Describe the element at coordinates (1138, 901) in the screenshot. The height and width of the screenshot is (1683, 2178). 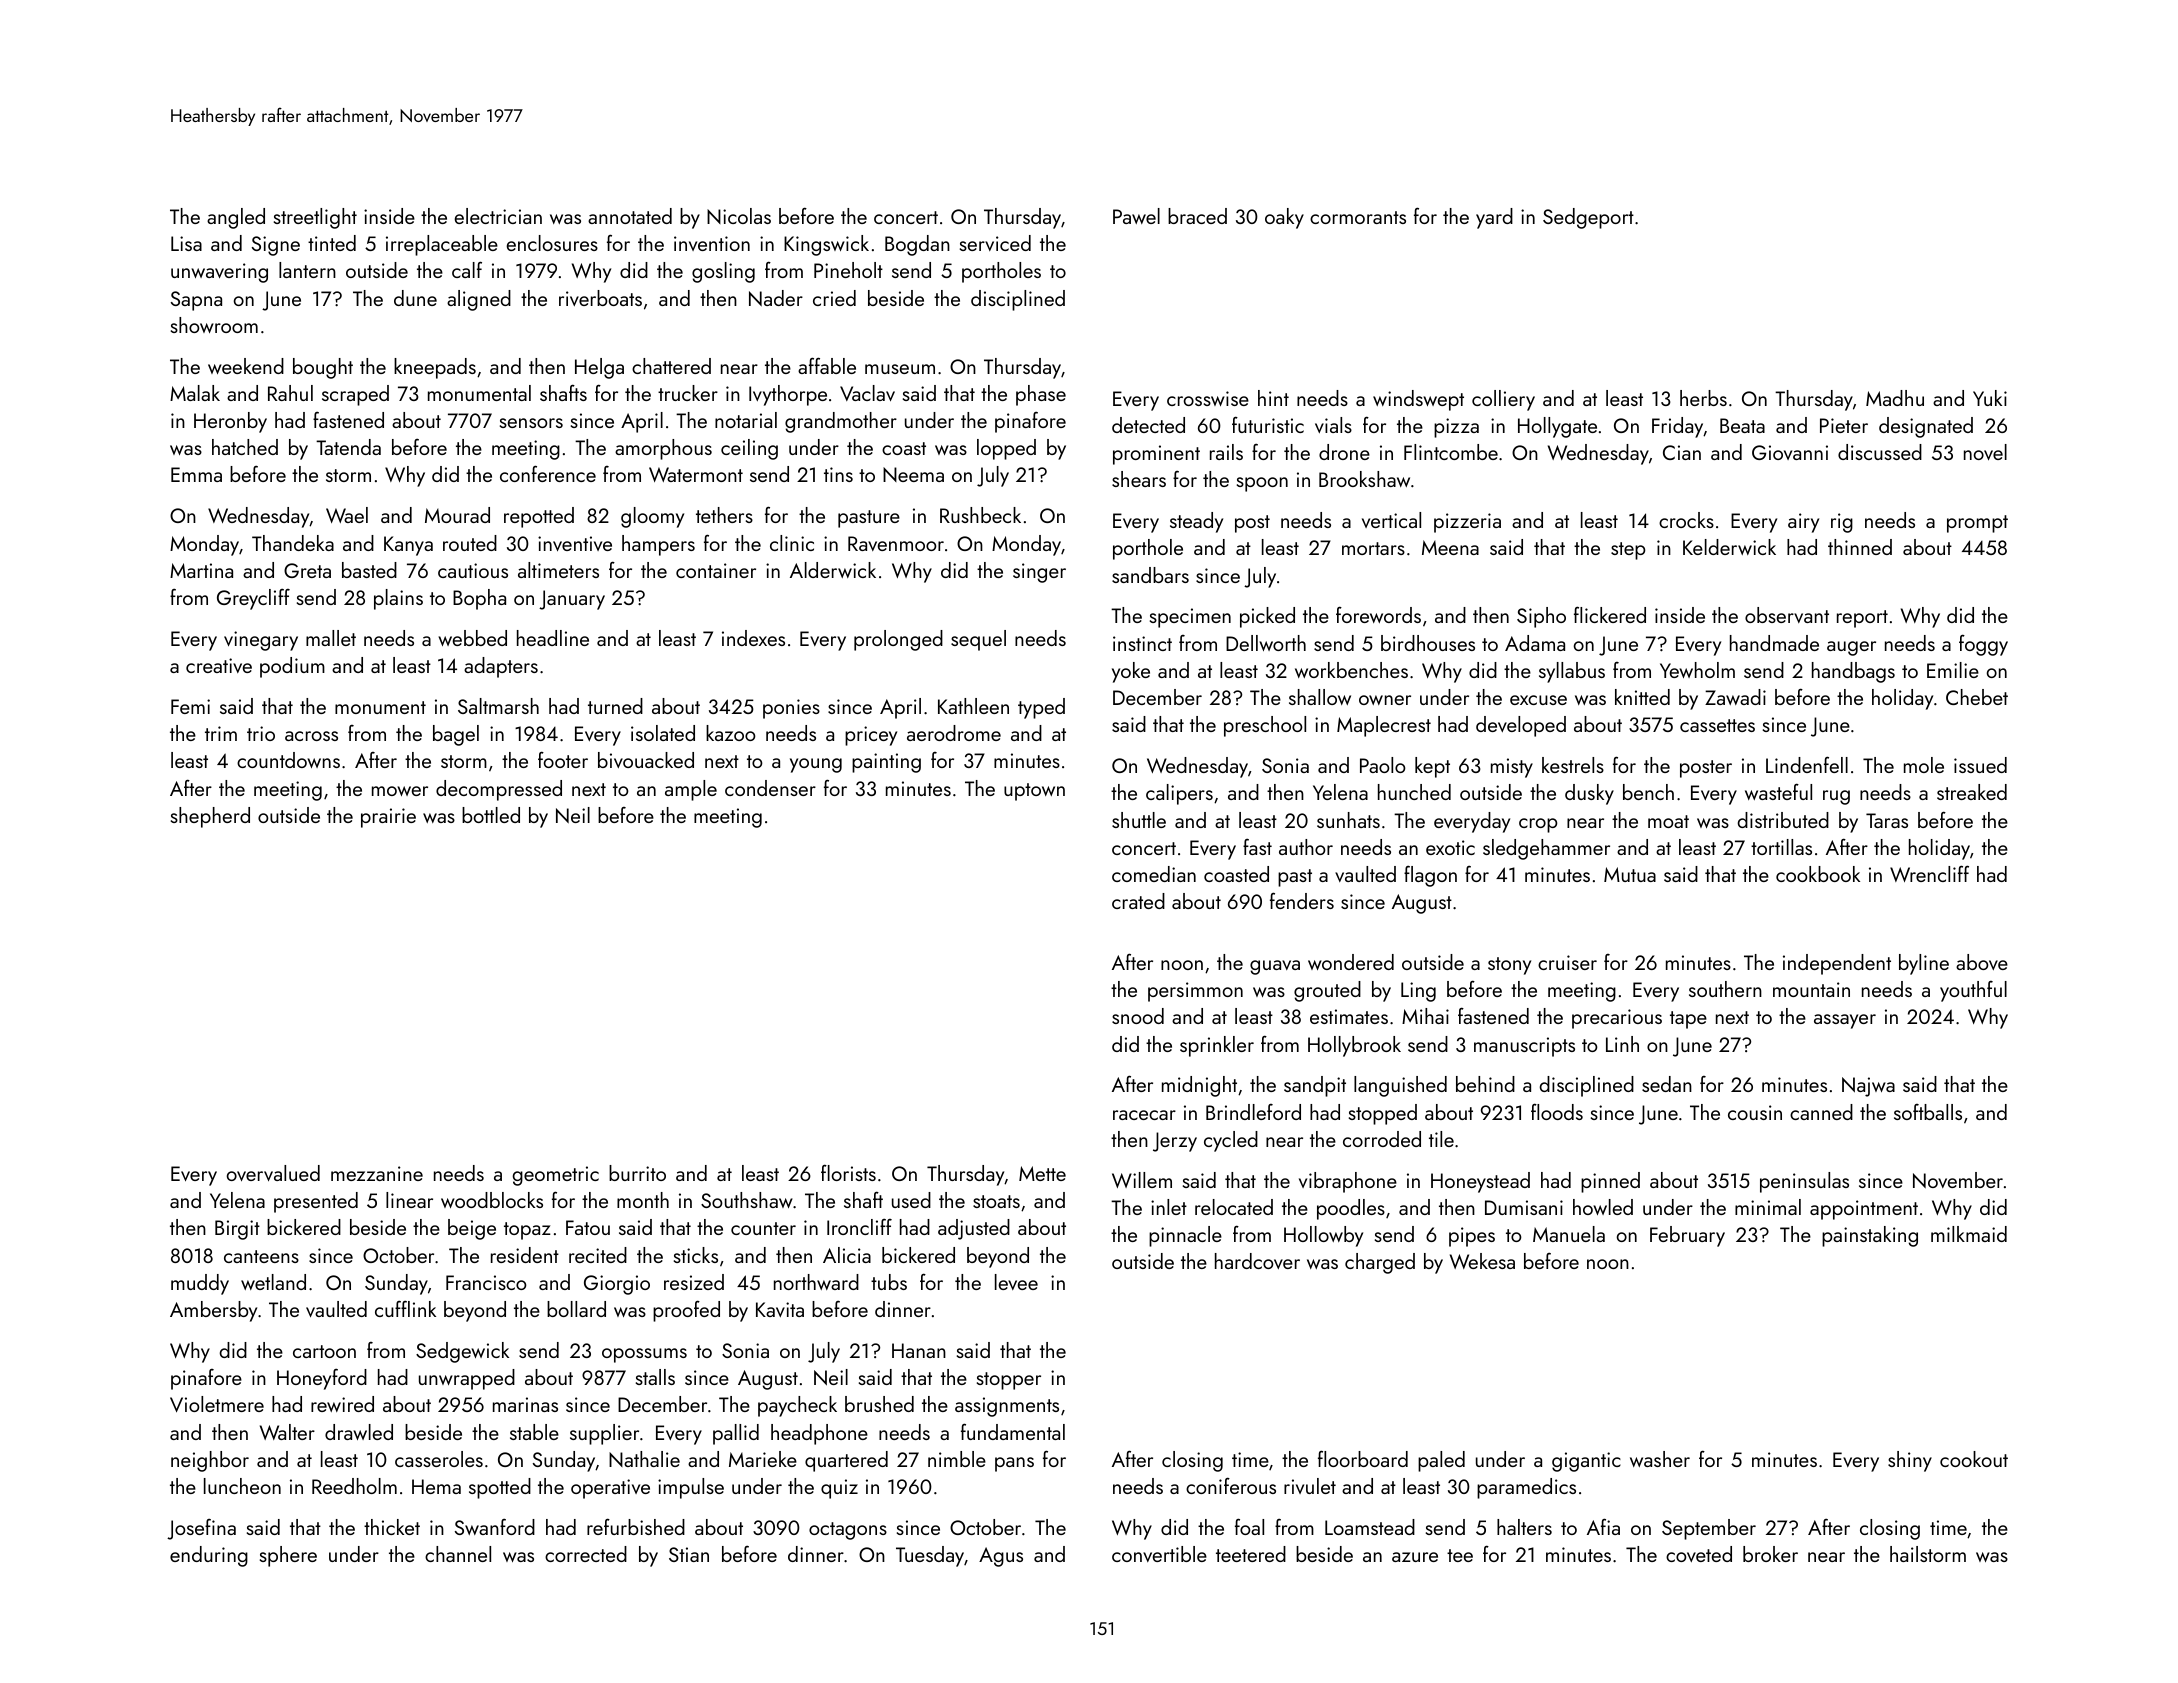
I see `crated` at that location.
